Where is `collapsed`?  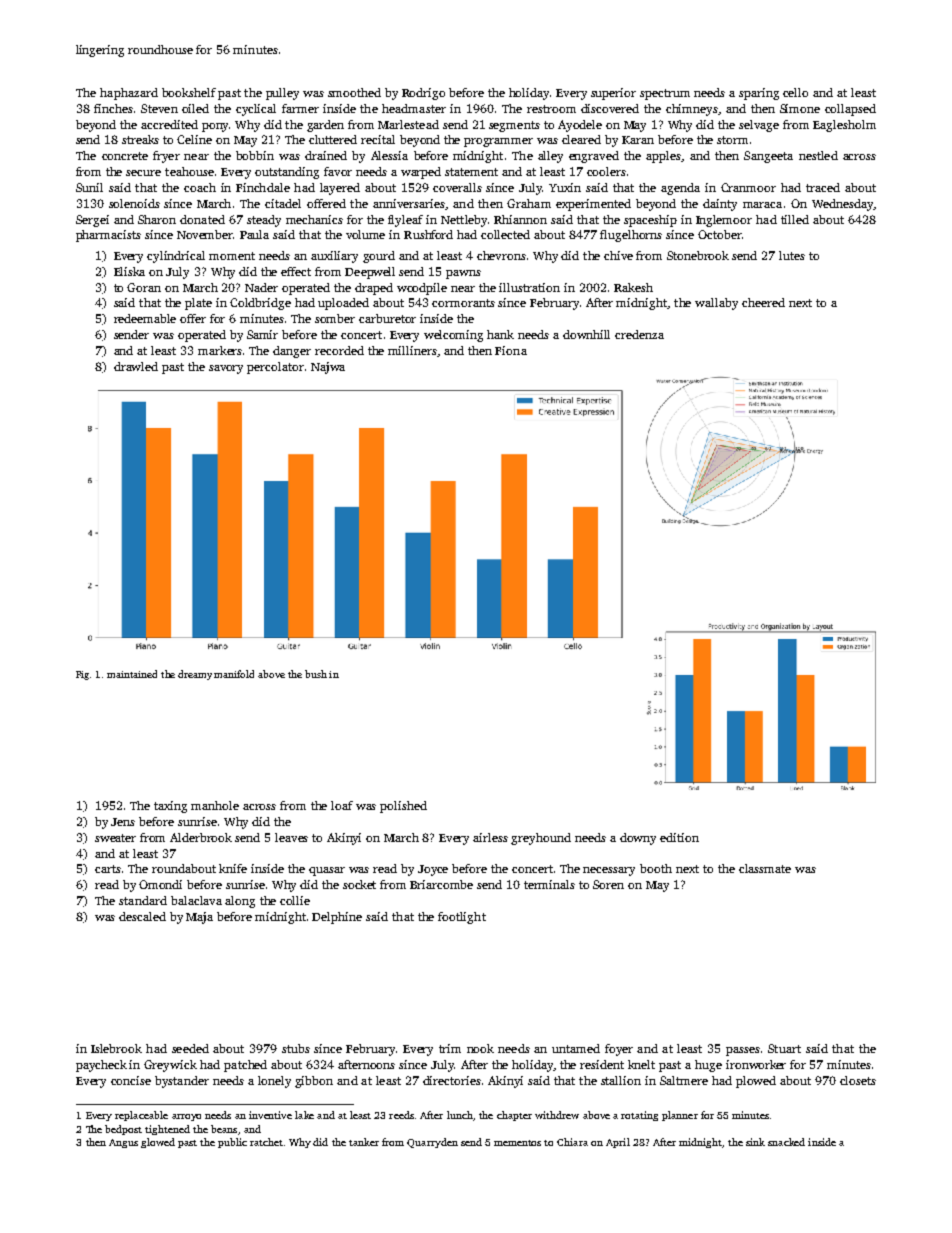
collapsed is located at coordinates (850, 110).
